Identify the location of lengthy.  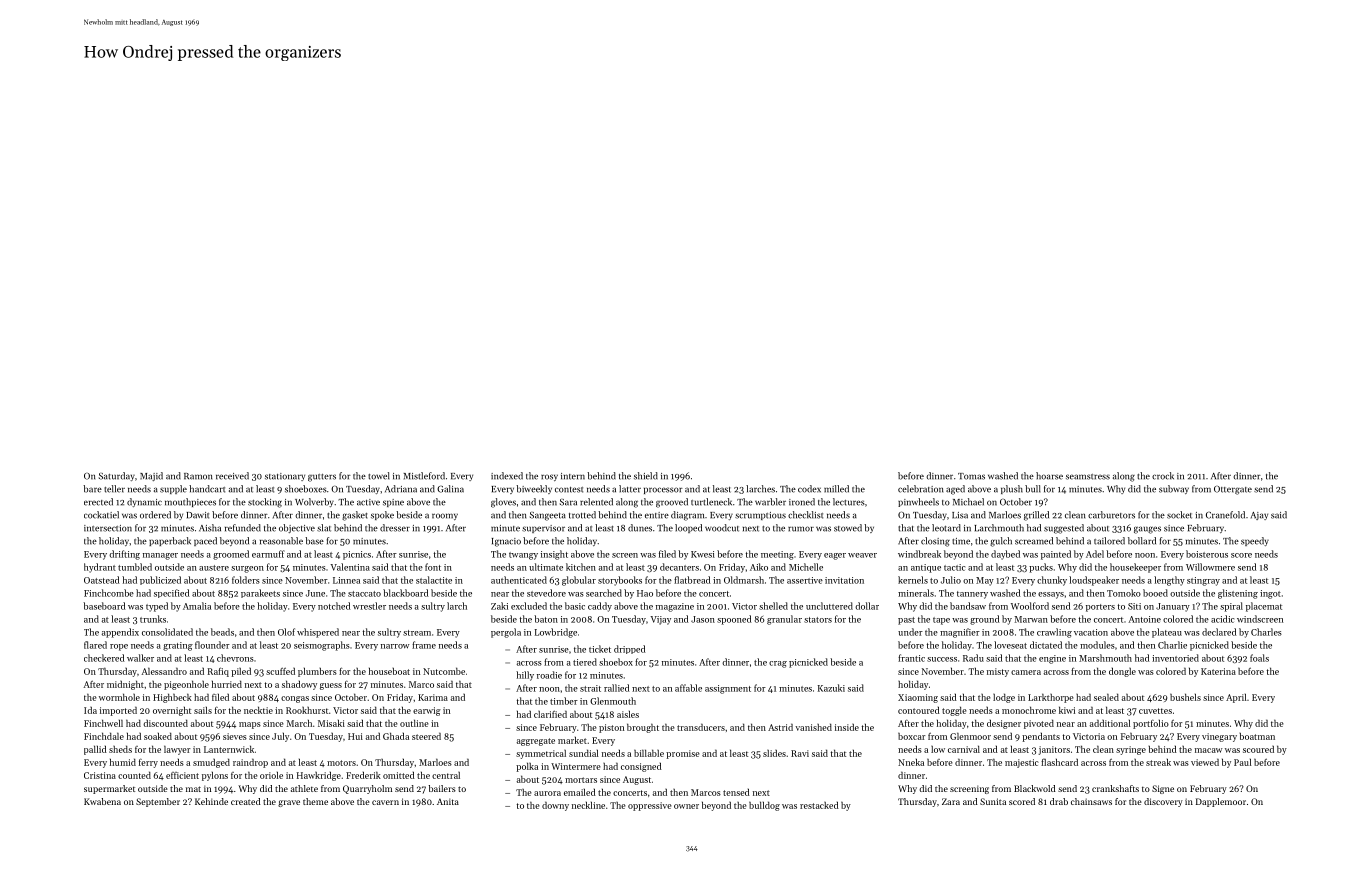
(1169, 581).
